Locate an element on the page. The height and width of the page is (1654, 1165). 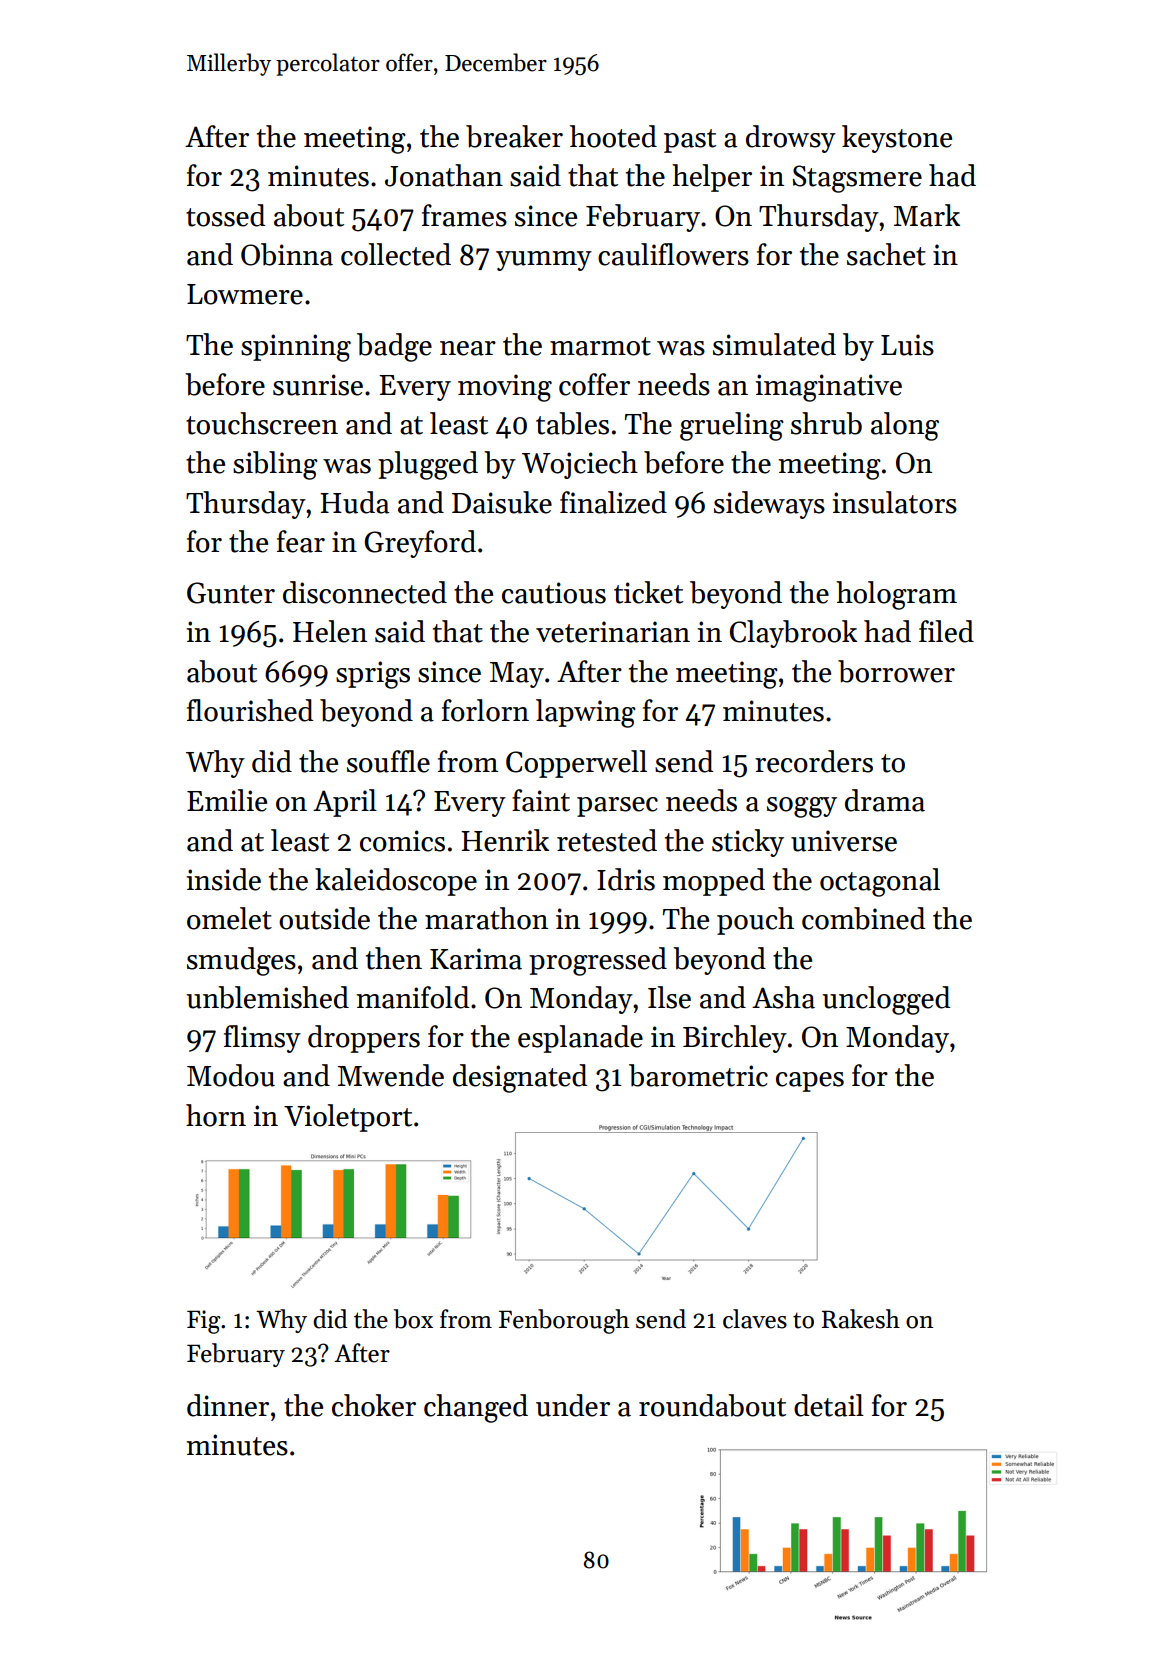
Rakesh is located at coordinates (861, 1319).
